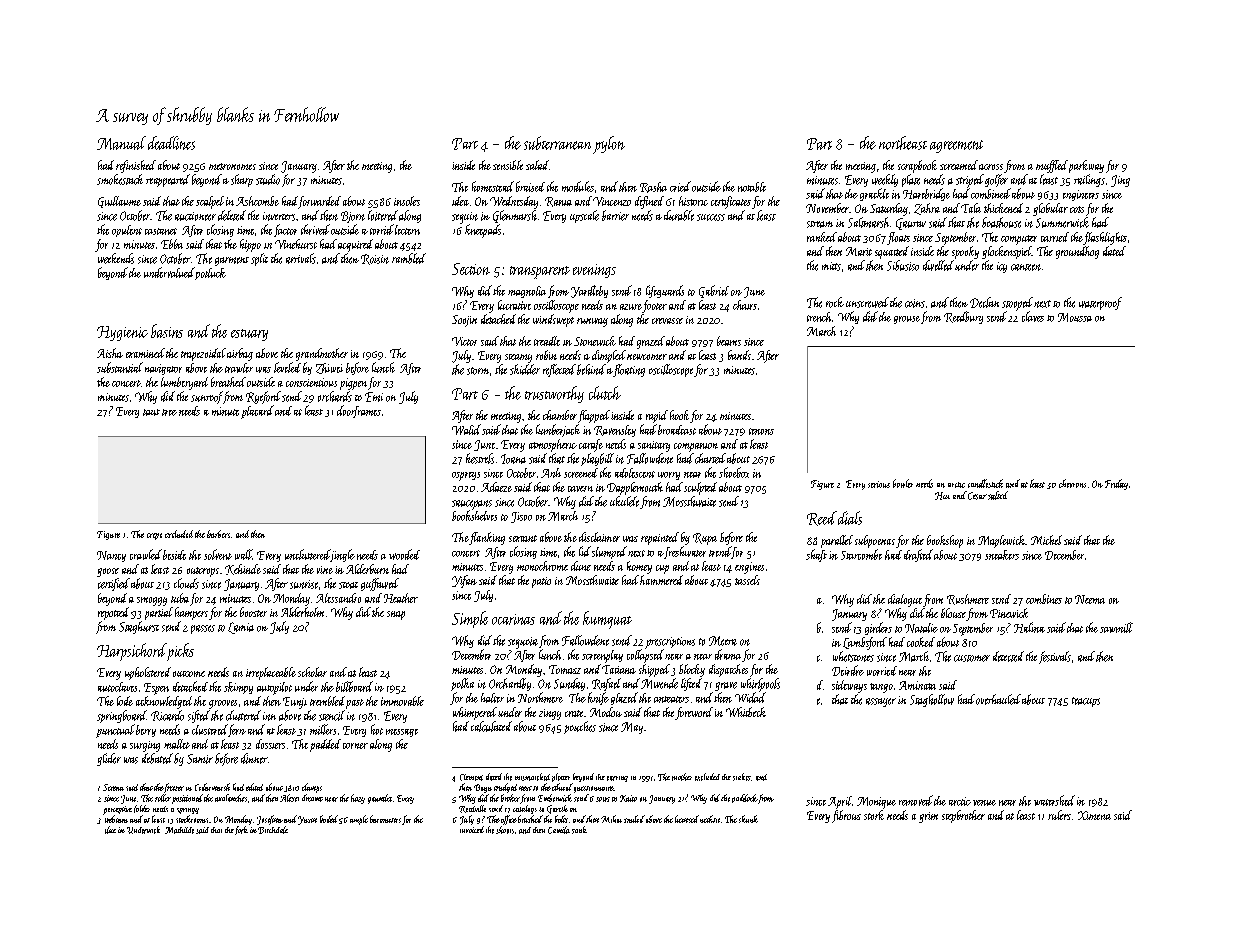 This image has height=952, width=1233. Describe the element at coordinates (132, 652) in the image. I see `Harpsichord` at that location.
